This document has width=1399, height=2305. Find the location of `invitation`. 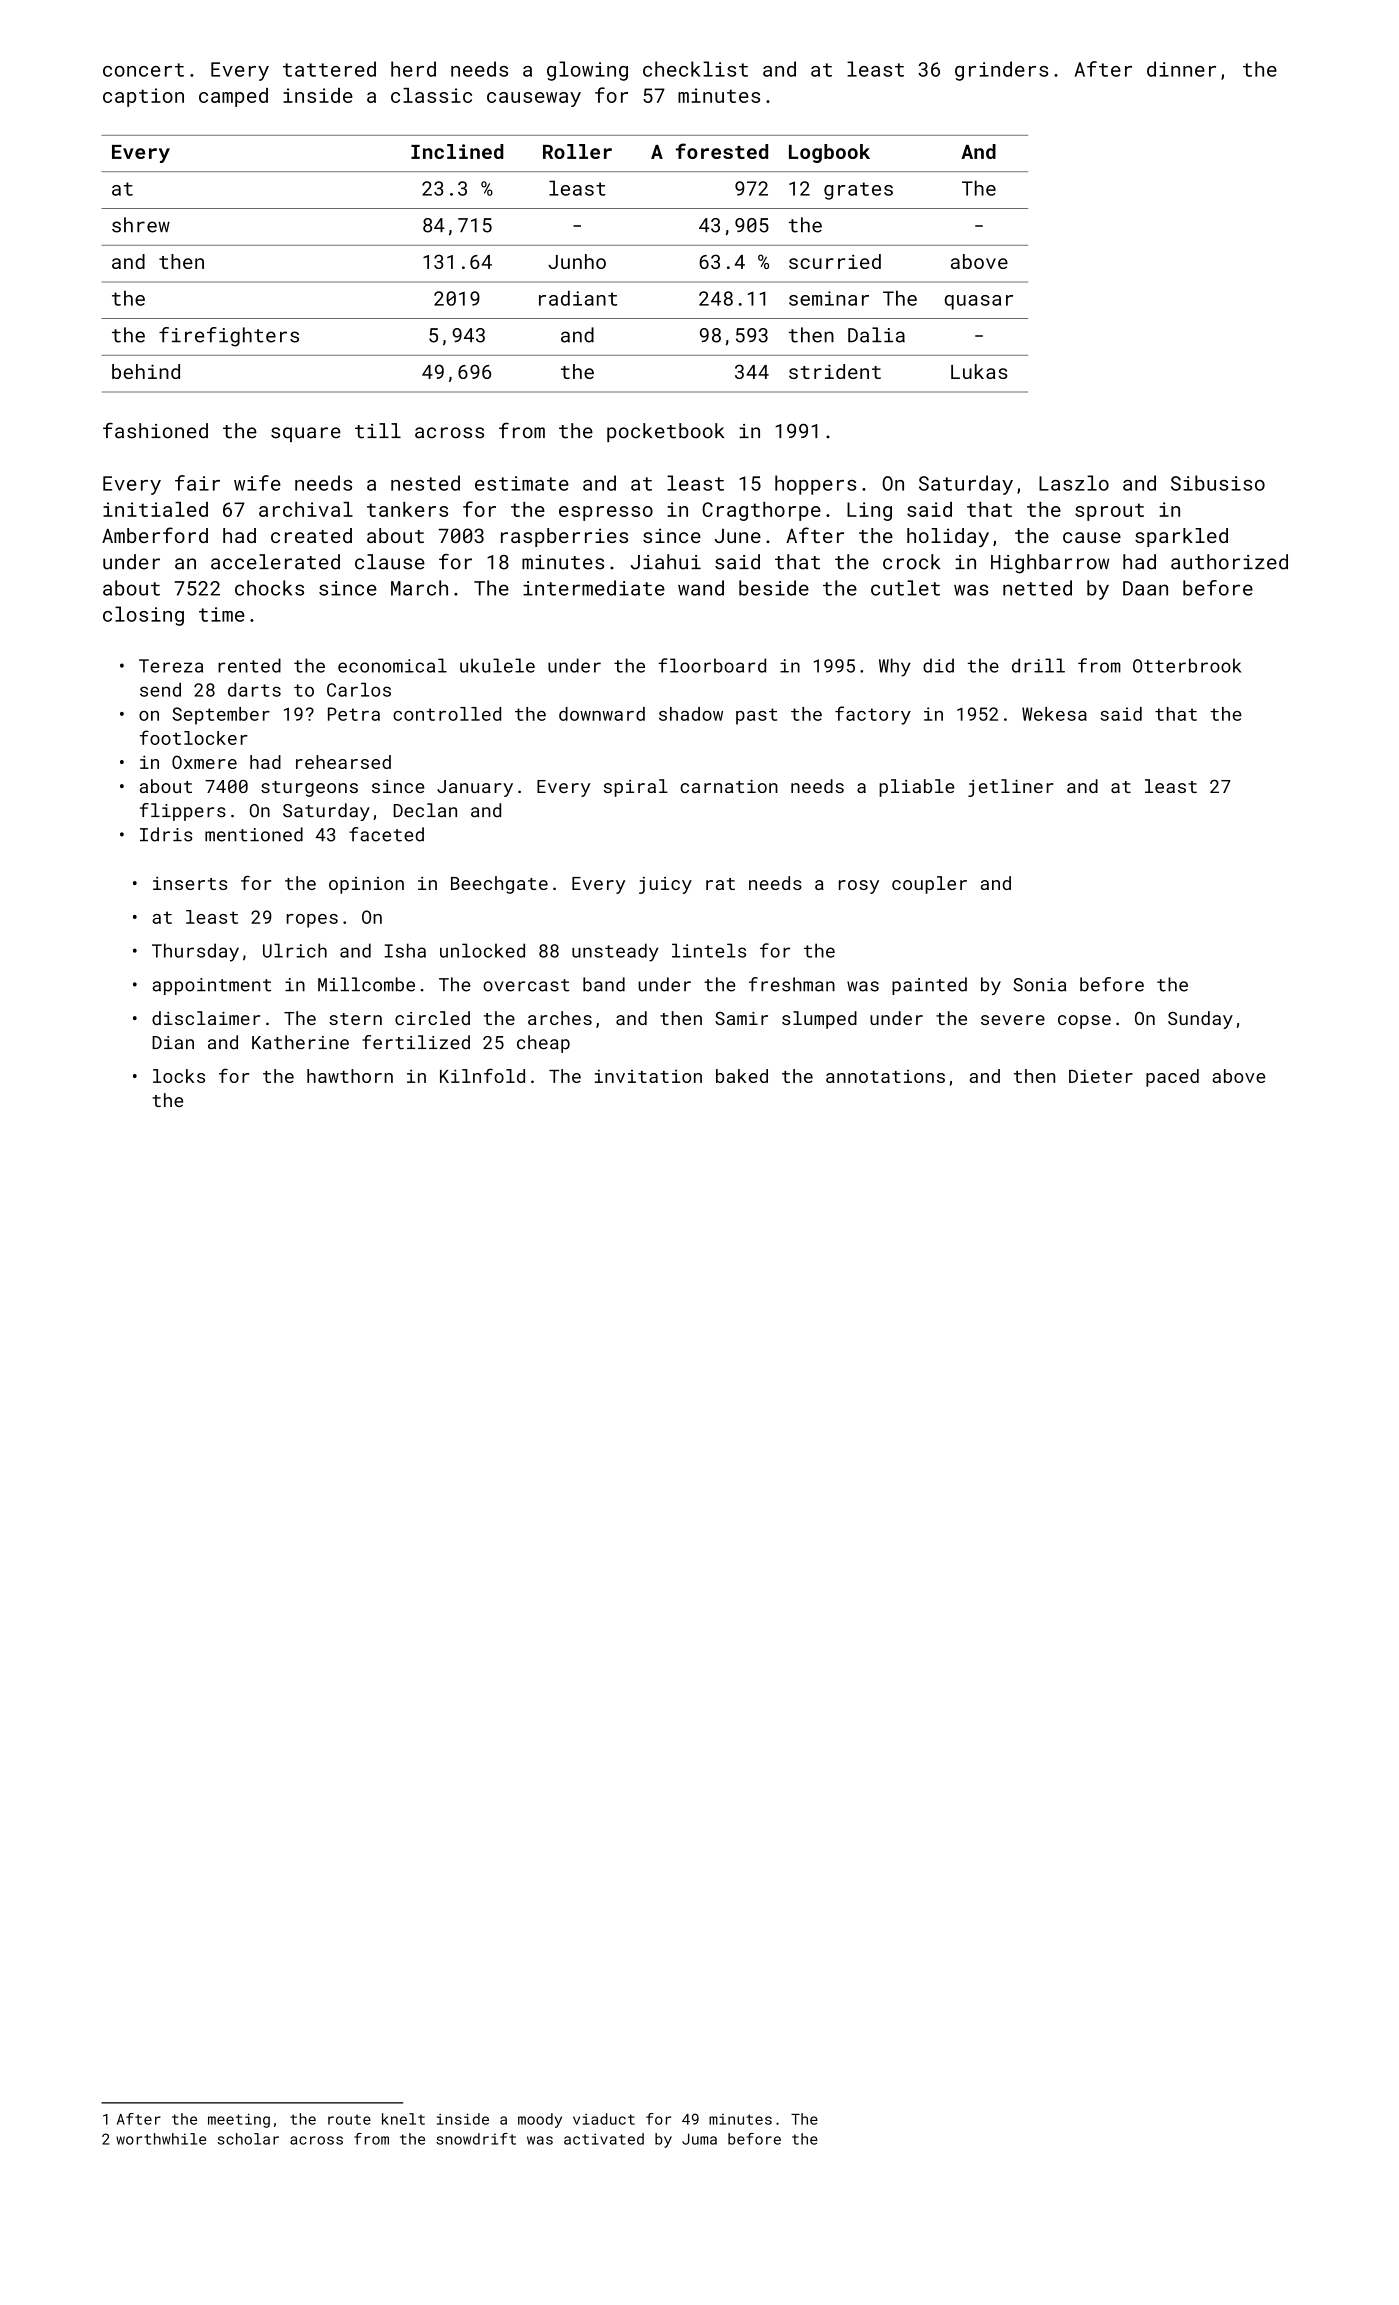

invitation is located at coordinates (648, 1076).
